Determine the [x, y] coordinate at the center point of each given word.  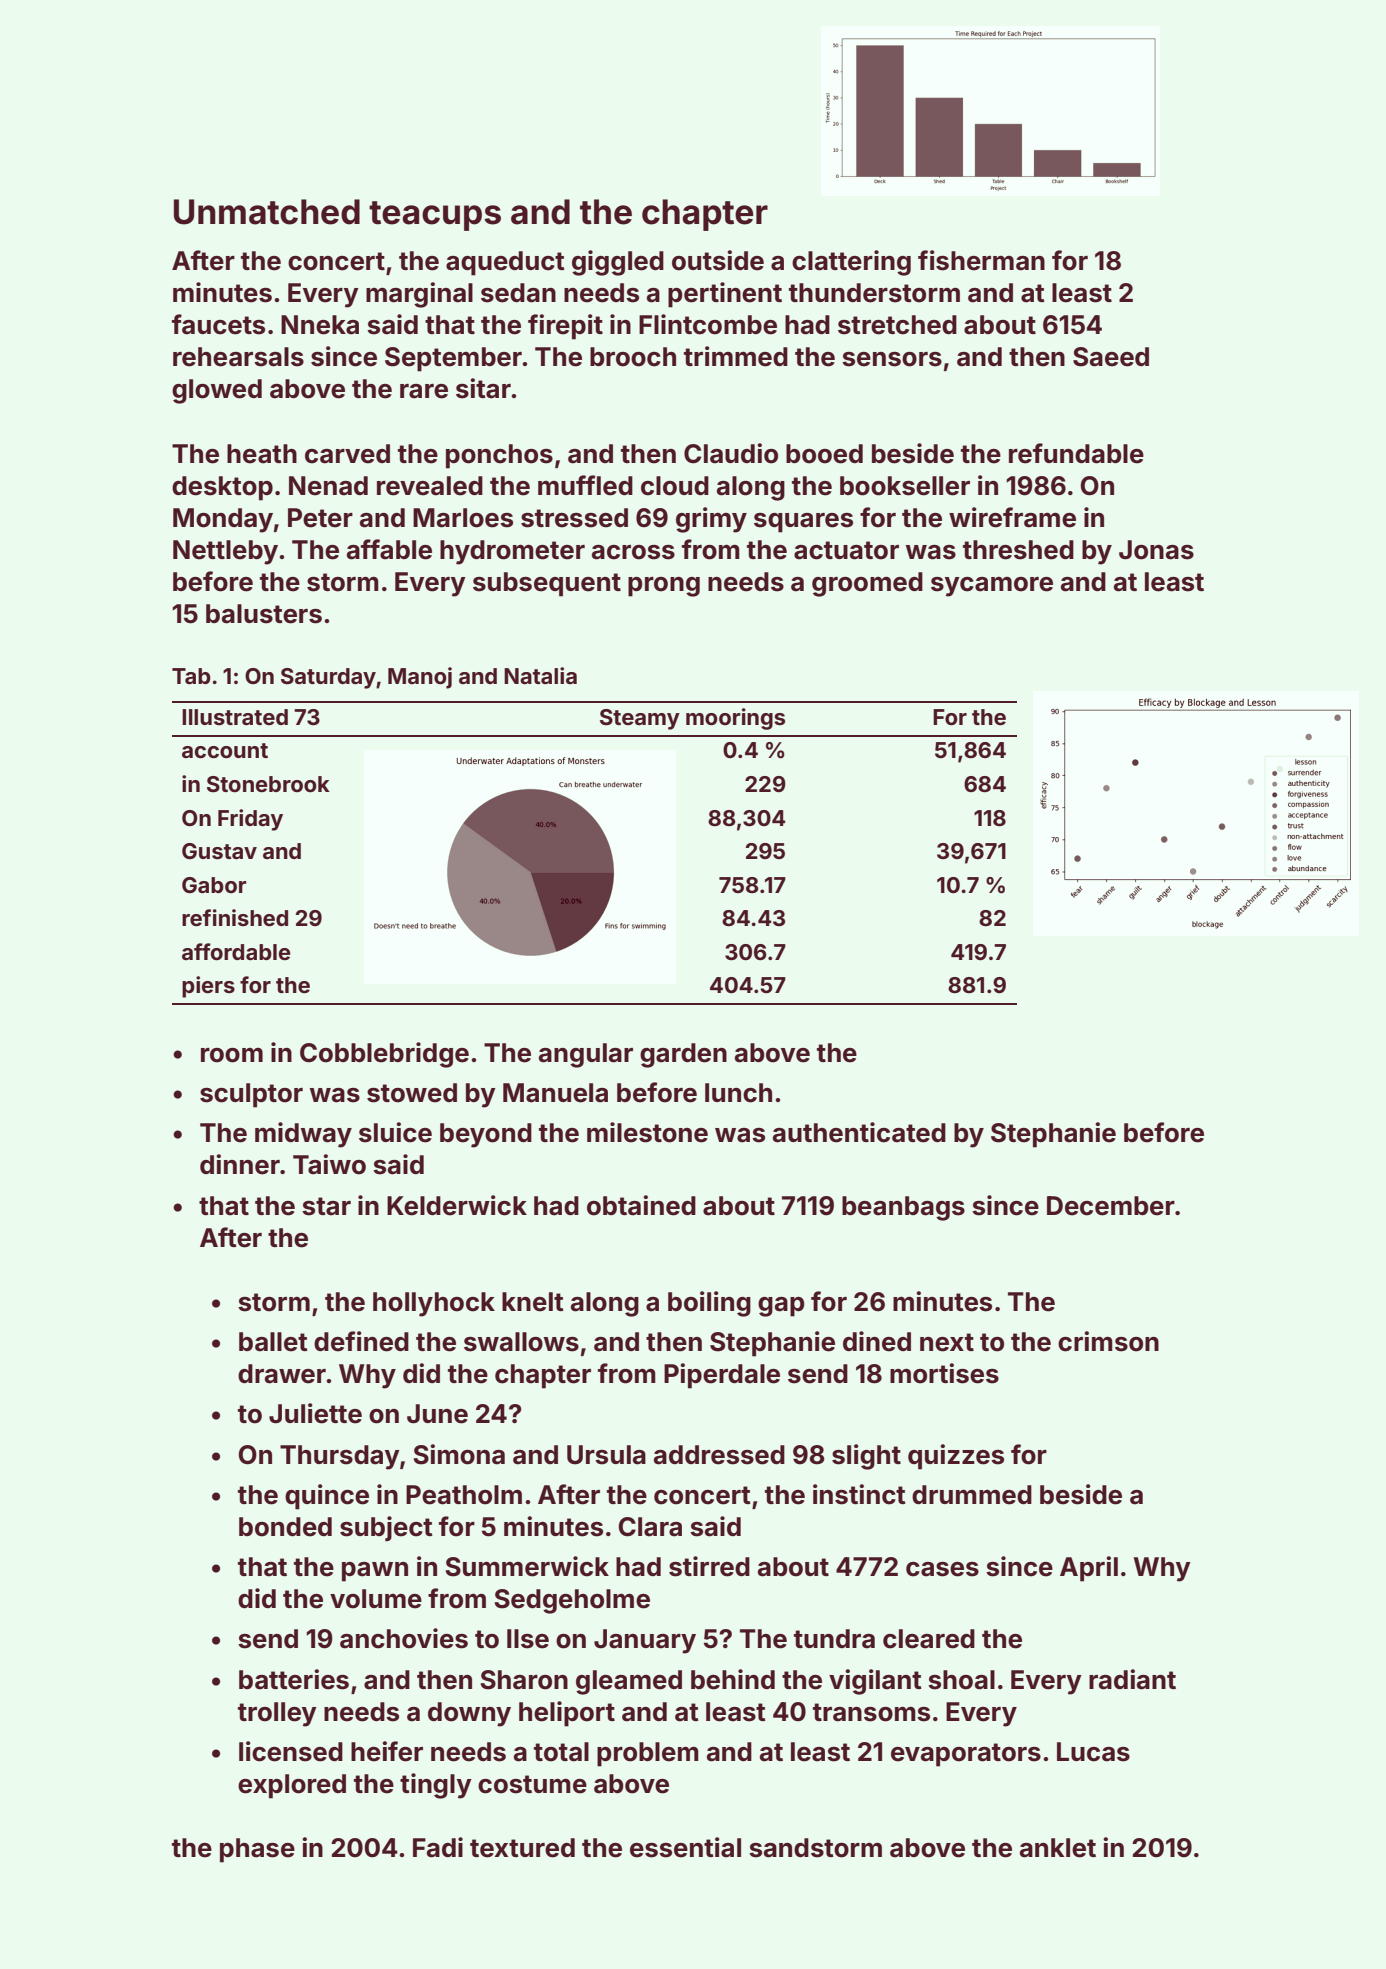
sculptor [251, 1095]
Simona [459, 1454]
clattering [851, 263]
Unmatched [267, 212]
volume [376, 1599]
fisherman [981, 260]
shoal [961, 1680]
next [947, 1342]
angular [586, 1055]
